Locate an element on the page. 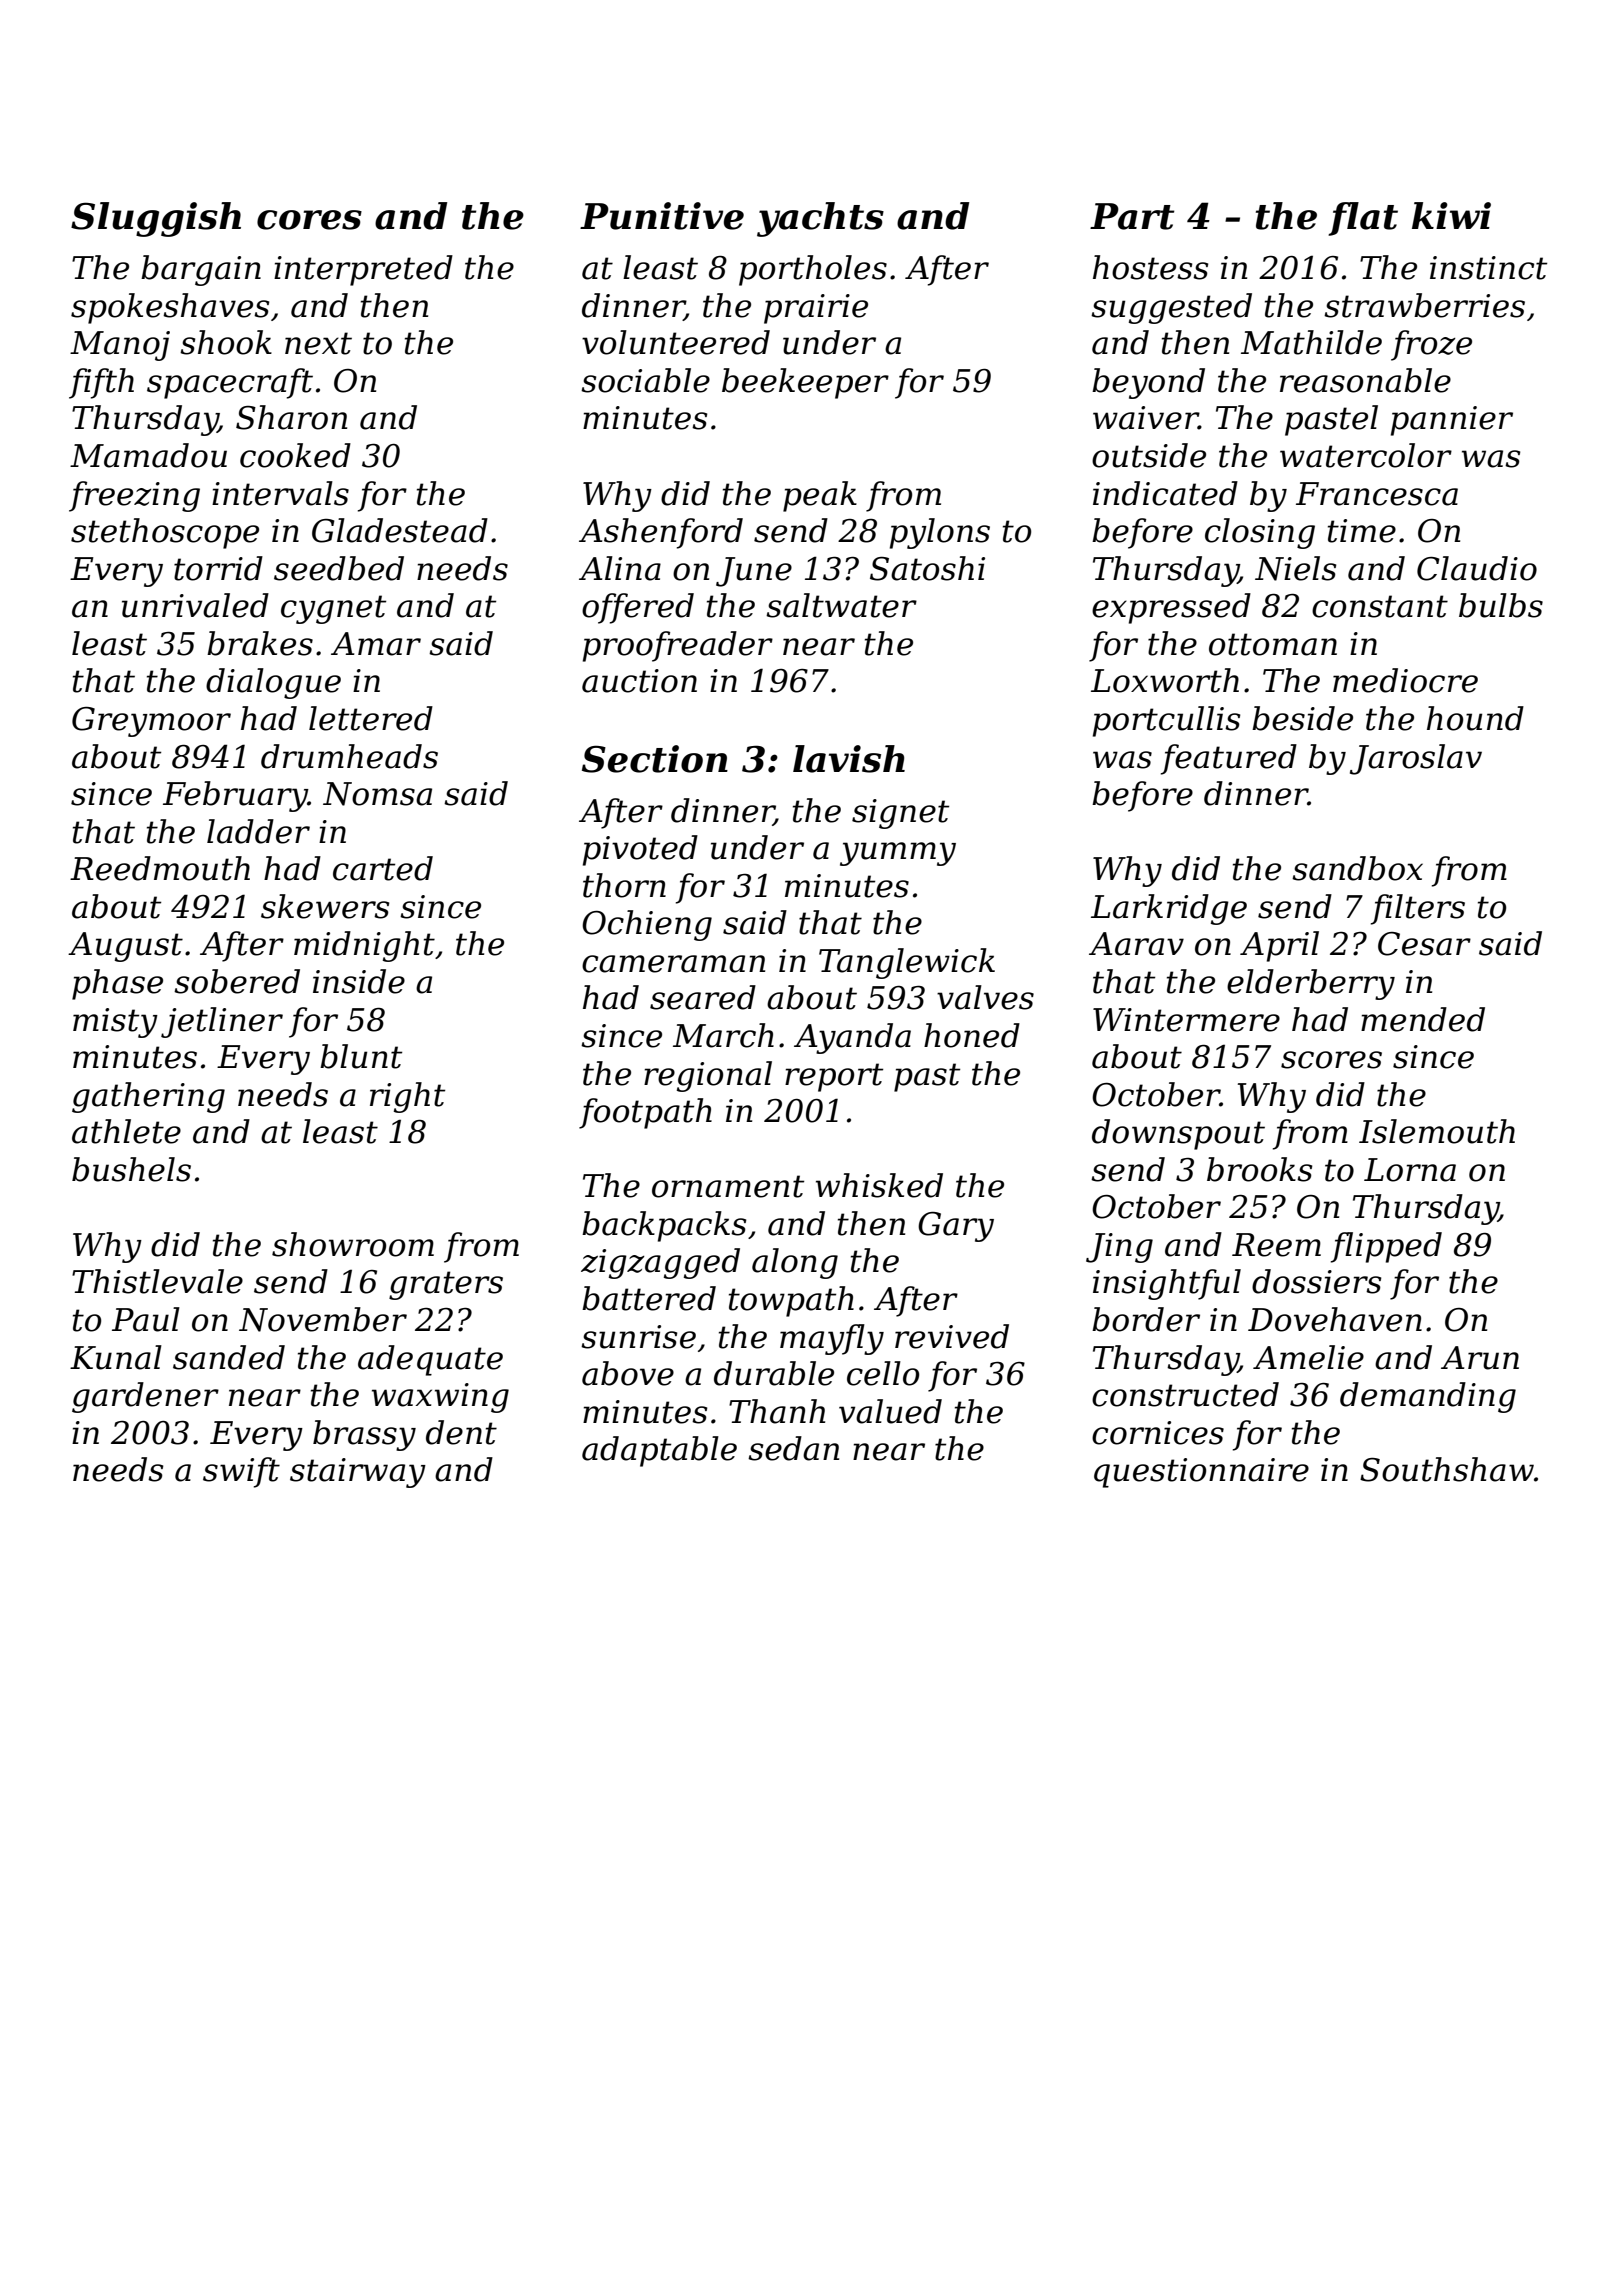  Mamadou is located at coordinates (148, 455).
